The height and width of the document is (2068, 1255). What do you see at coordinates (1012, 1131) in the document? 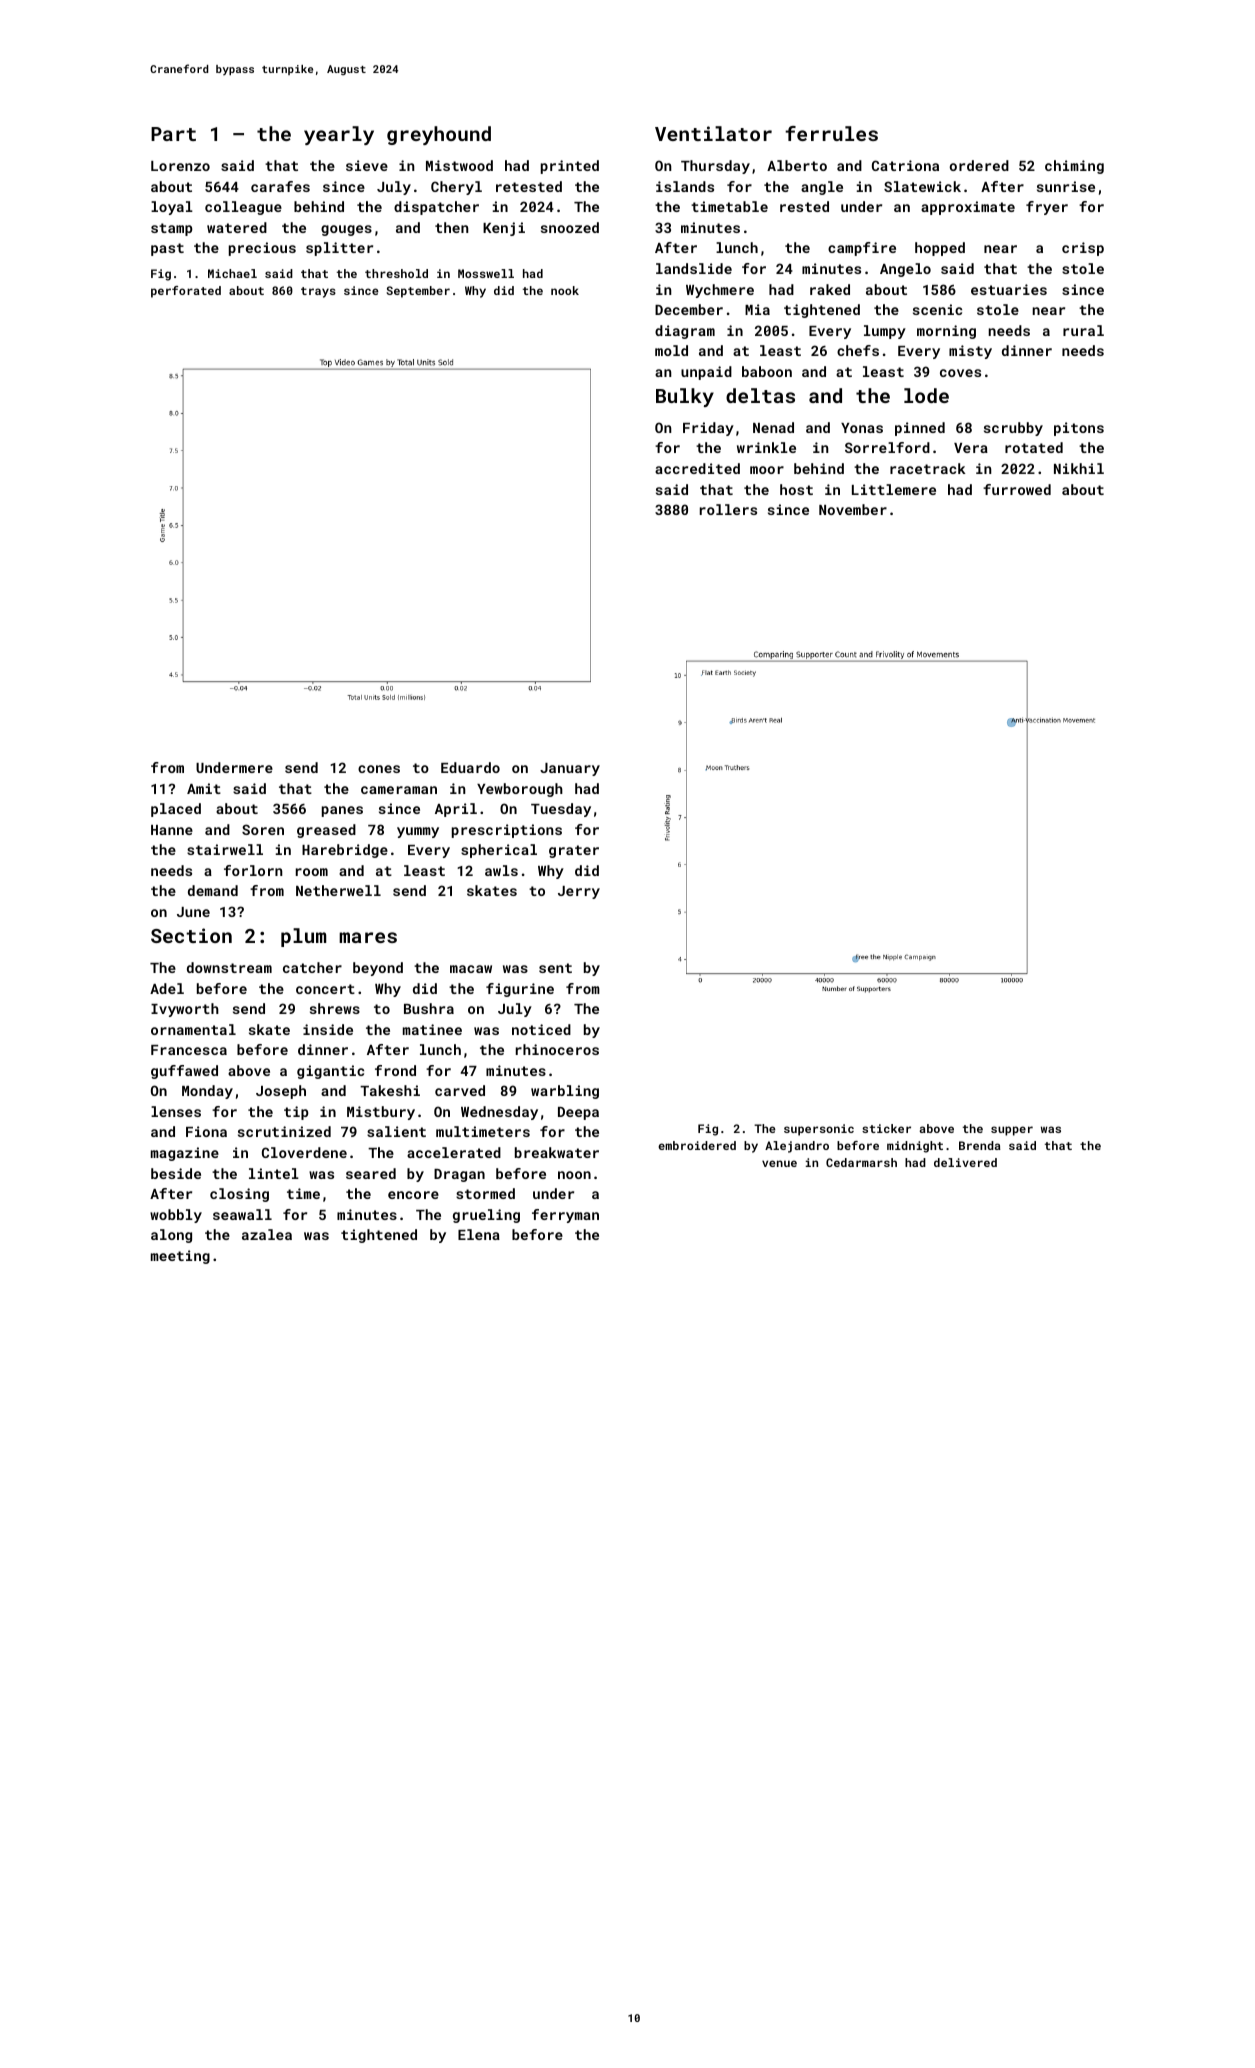
I see `supper` at bounding box center [1012, 1131].
